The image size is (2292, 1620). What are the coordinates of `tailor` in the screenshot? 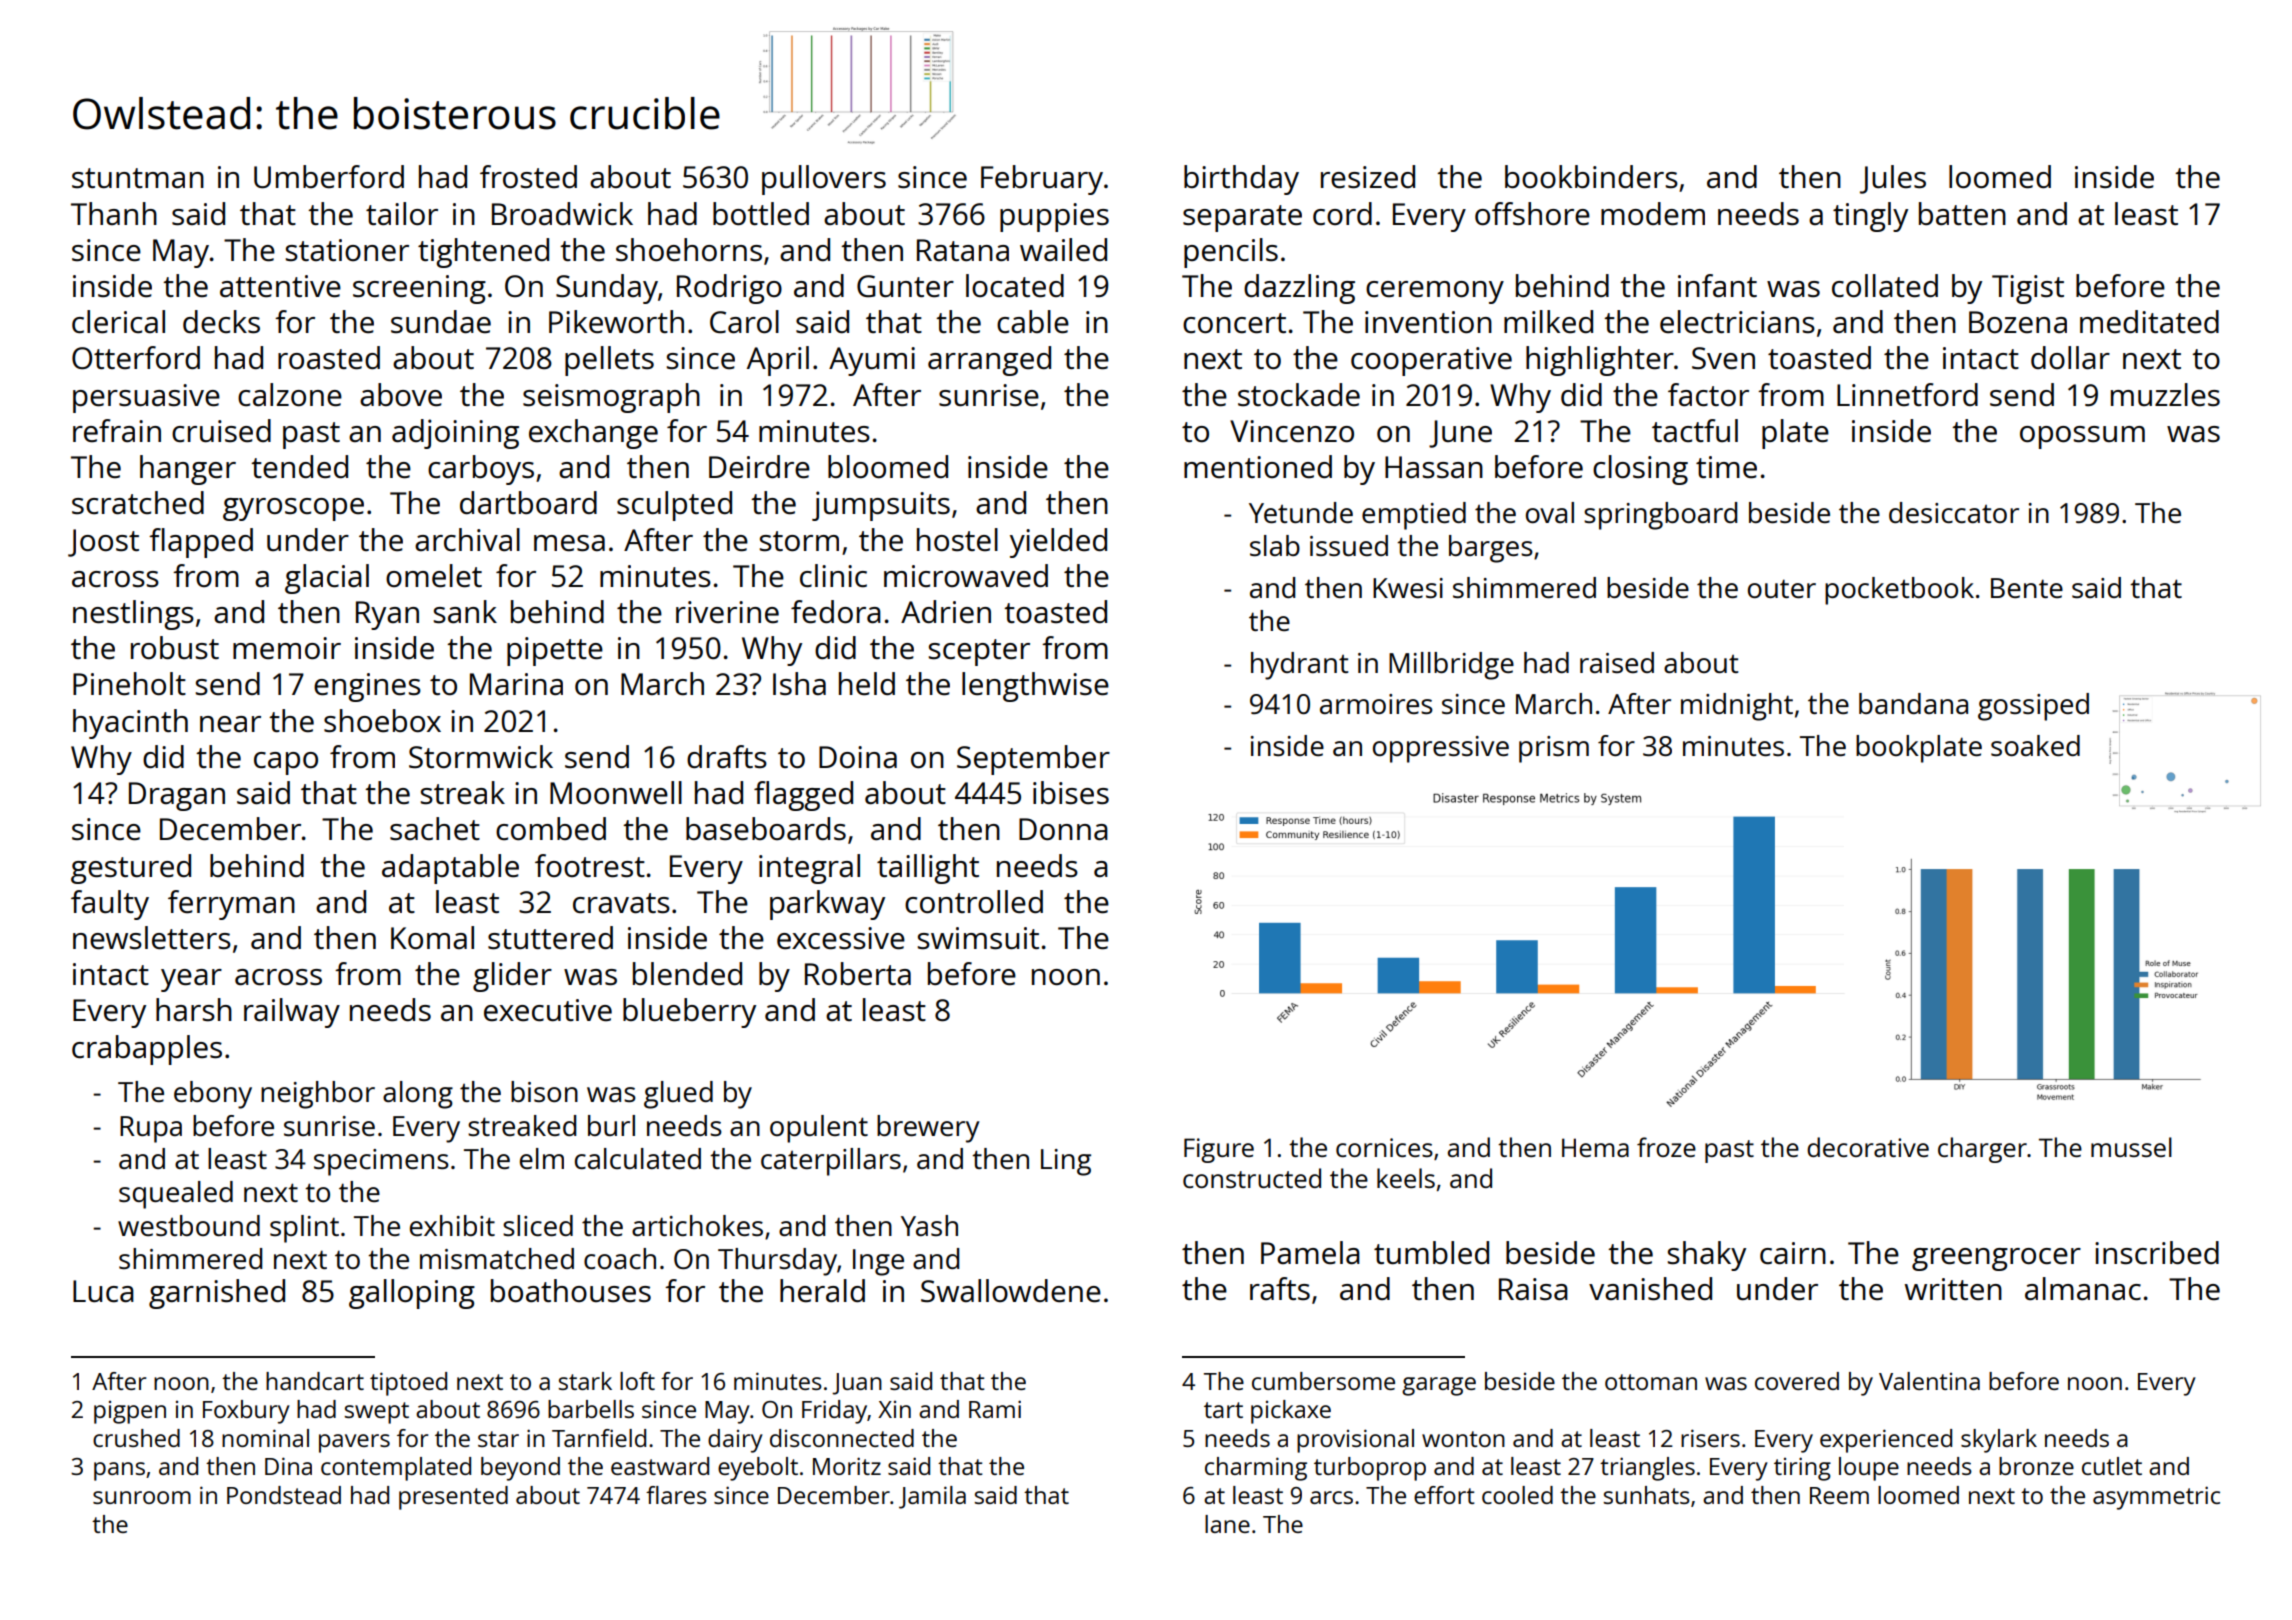 It's located at (402, 213).
